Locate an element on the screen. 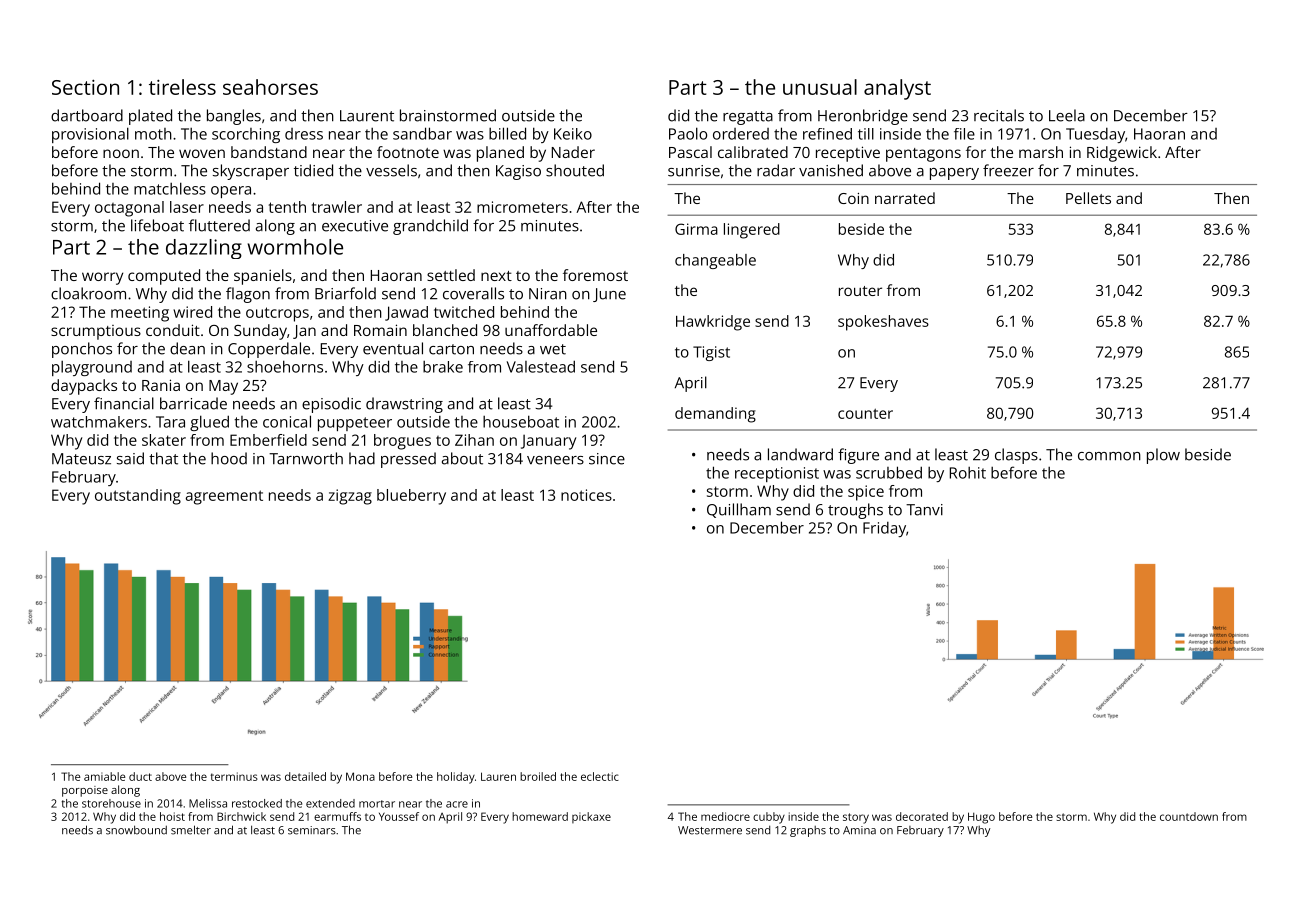  analyst is located at coordinates (897, 89).
